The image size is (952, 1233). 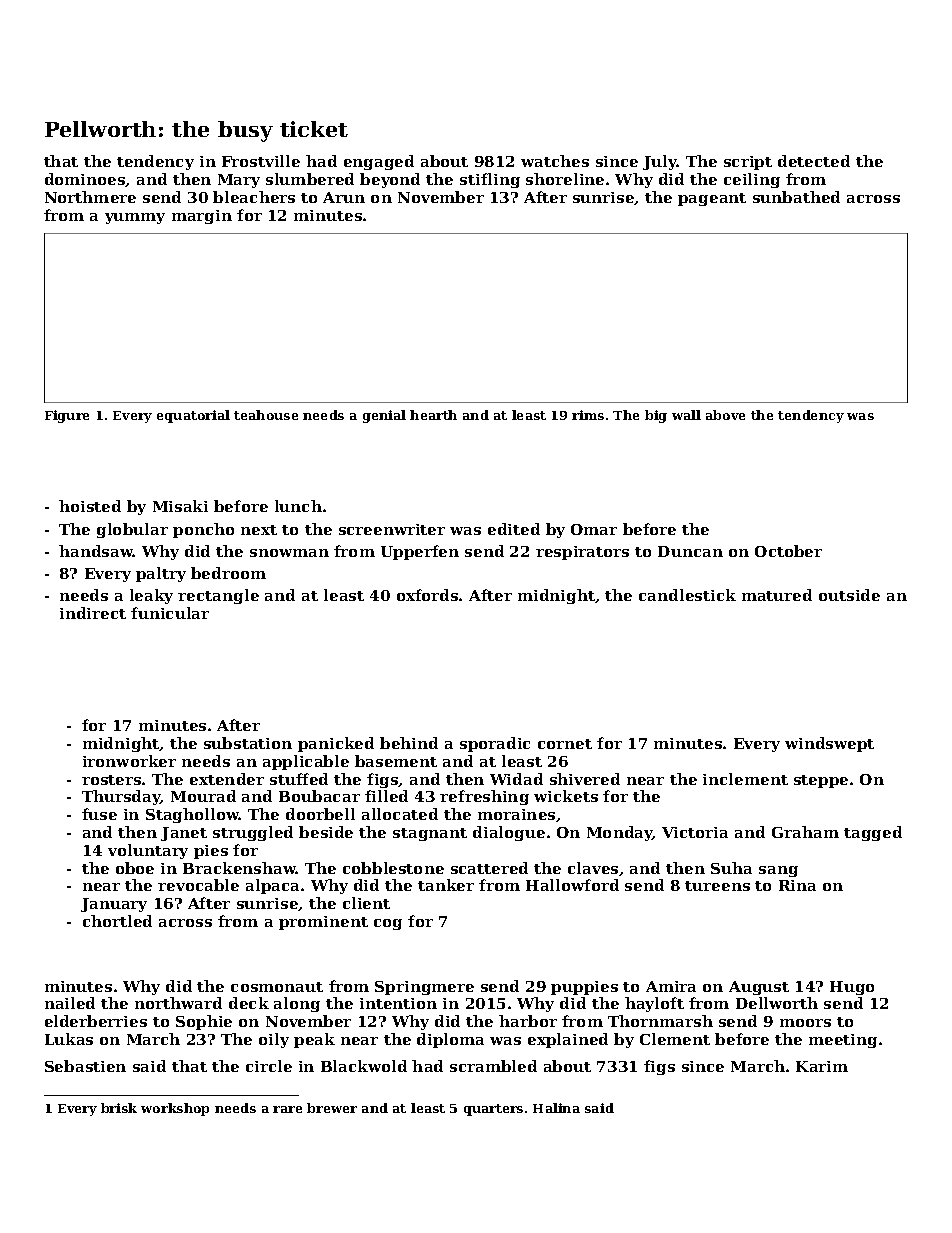 I want to click on Rina, so click(x=797, y=885).
